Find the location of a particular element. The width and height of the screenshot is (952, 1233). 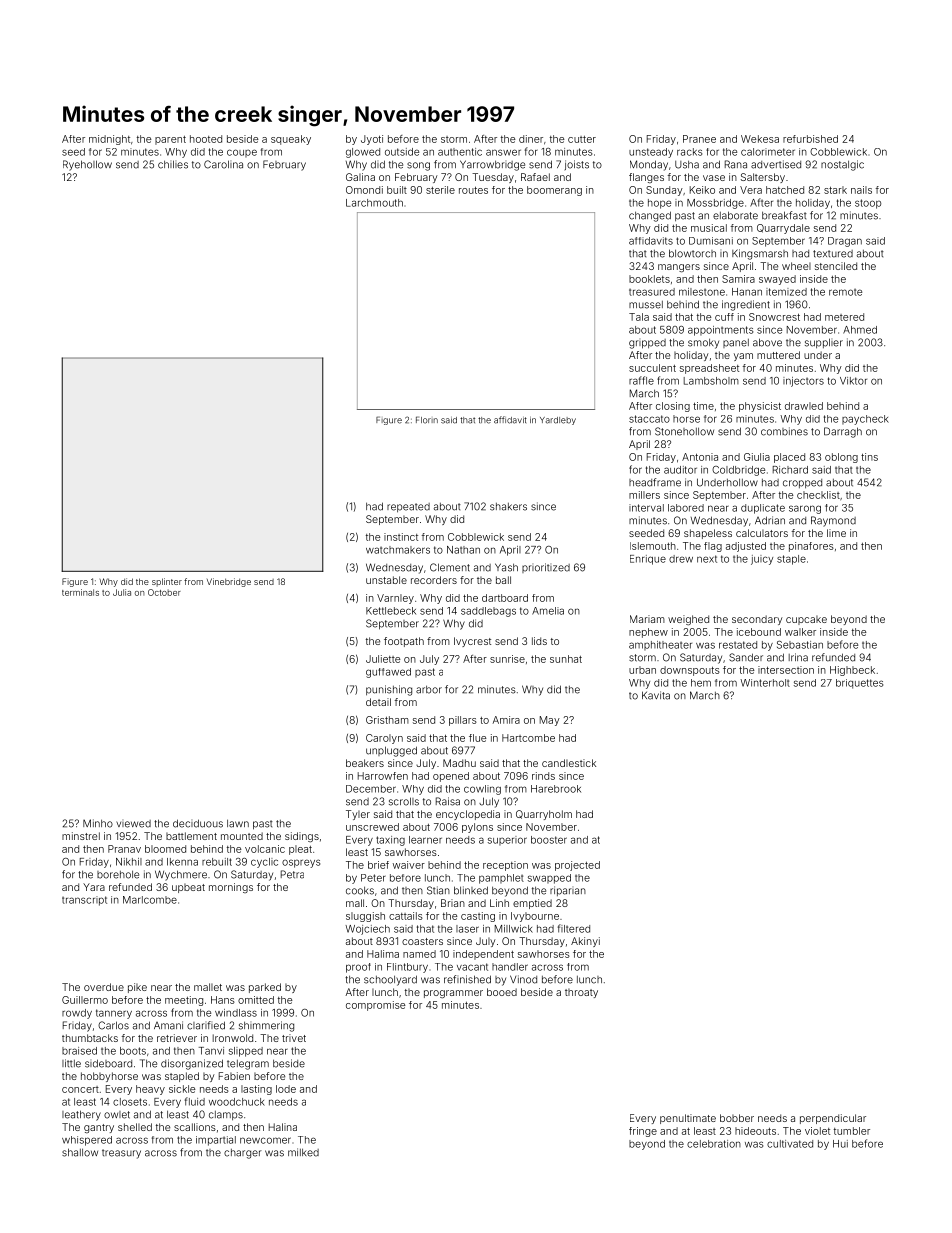

Yardleby is located at coordinates (558, 421).
